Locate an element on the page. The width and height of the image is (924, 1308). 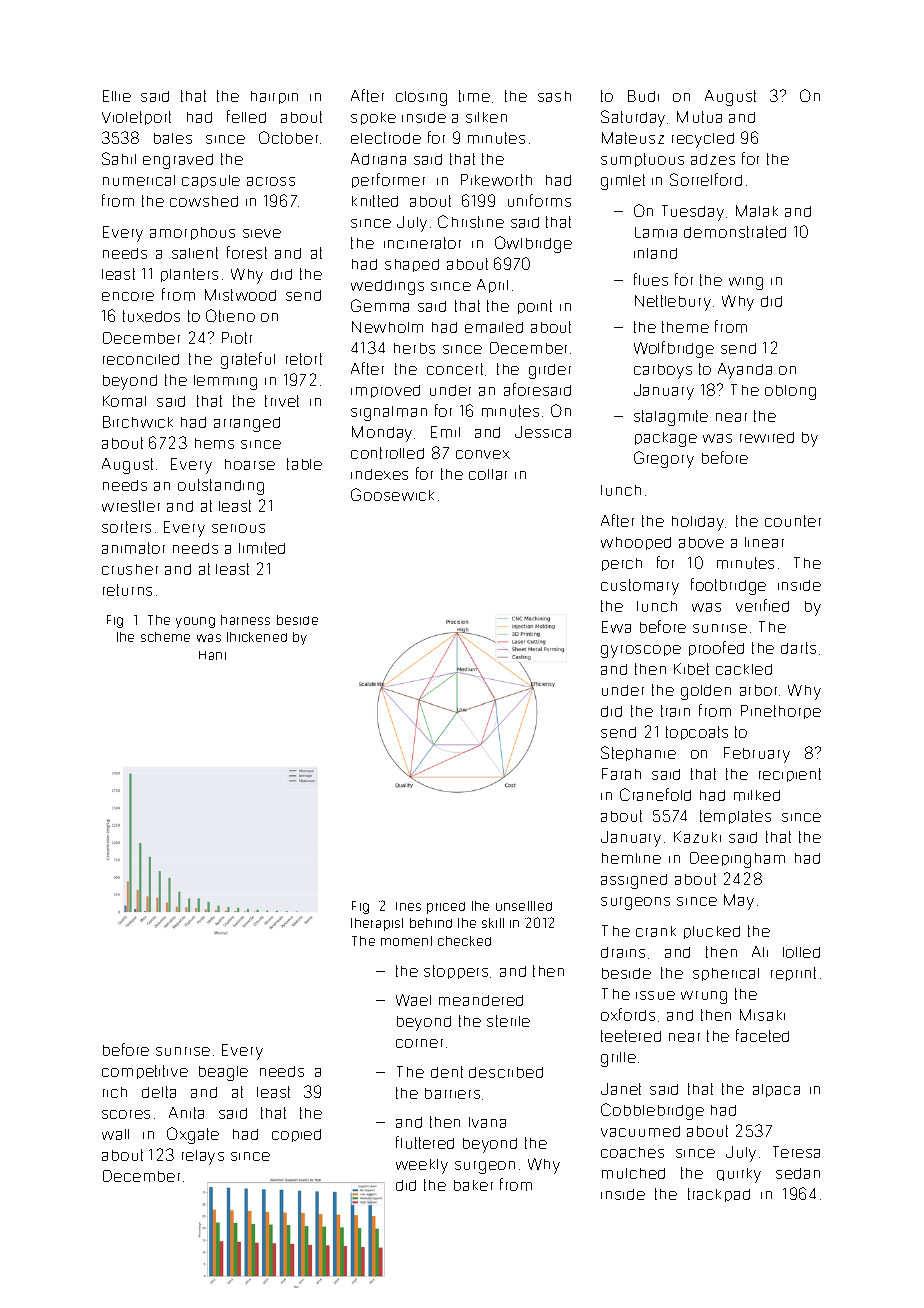
Budi is located at coordinates (643, 96).
